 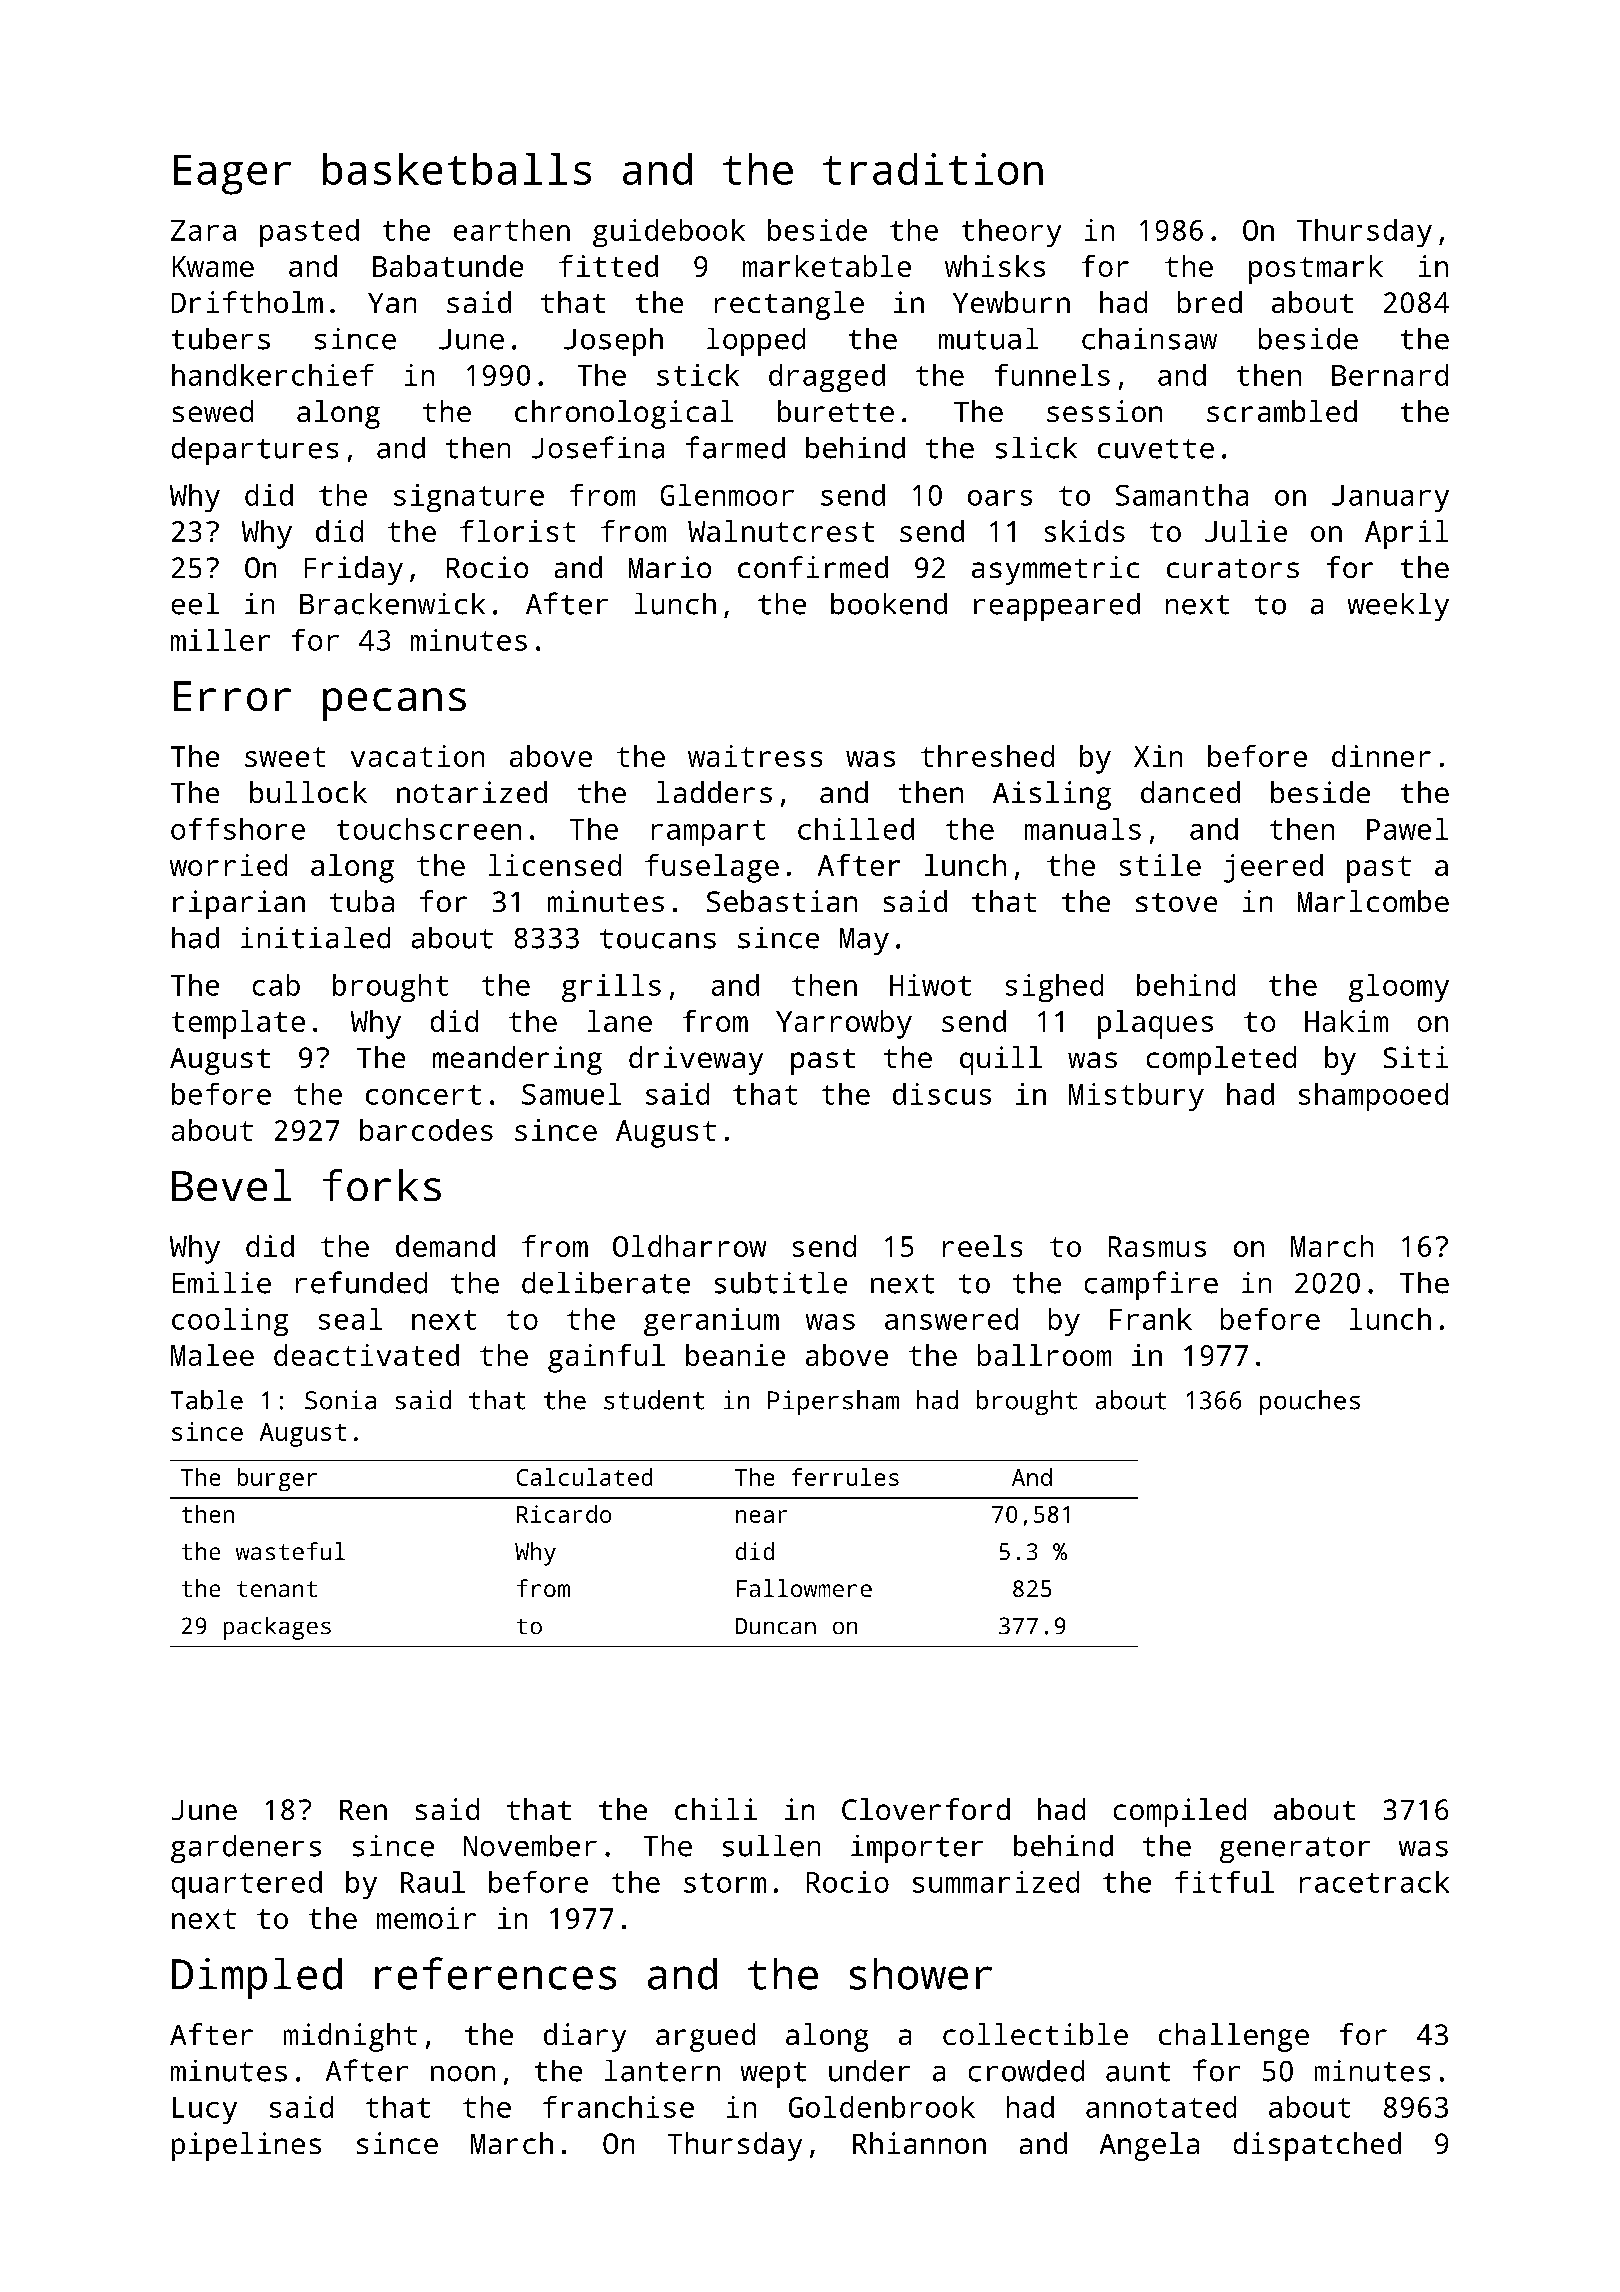 I want to click on Mario, so click(x=670, y=567).
